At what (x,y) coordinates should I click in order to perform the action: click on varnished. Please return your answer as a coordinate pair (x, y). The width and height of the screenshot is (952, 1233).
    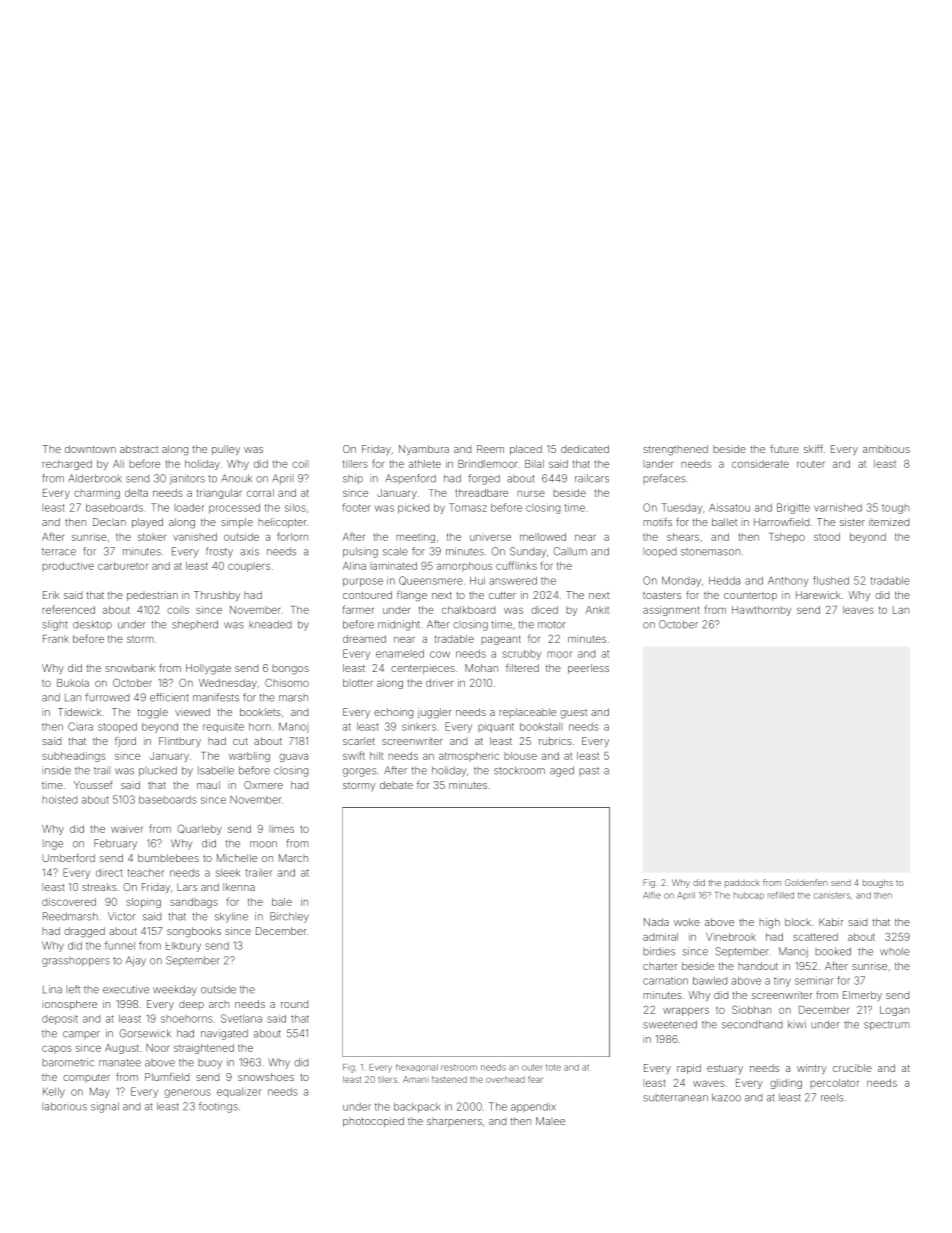
    Looking at the image, I should click on (838, 508).
